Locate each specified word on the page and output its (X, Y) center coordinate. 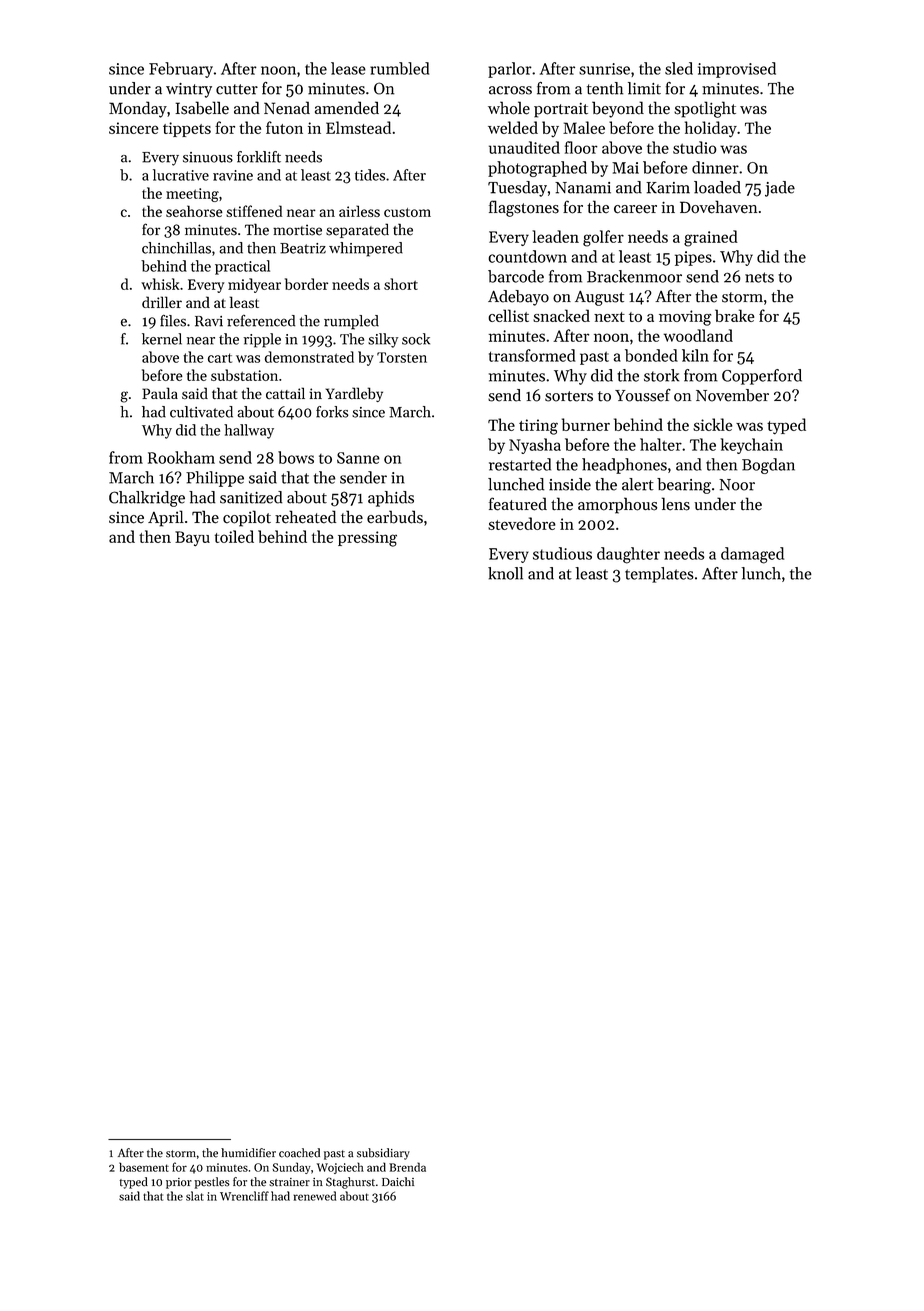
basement (144, 1167)
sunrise (604, 69)
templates (659, 575)
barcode (516, 276)
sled (679, 68)
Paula (160, 393)
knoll (505, 573)
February (181, 70)
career (635, 209)
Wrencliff (244, 1196)
